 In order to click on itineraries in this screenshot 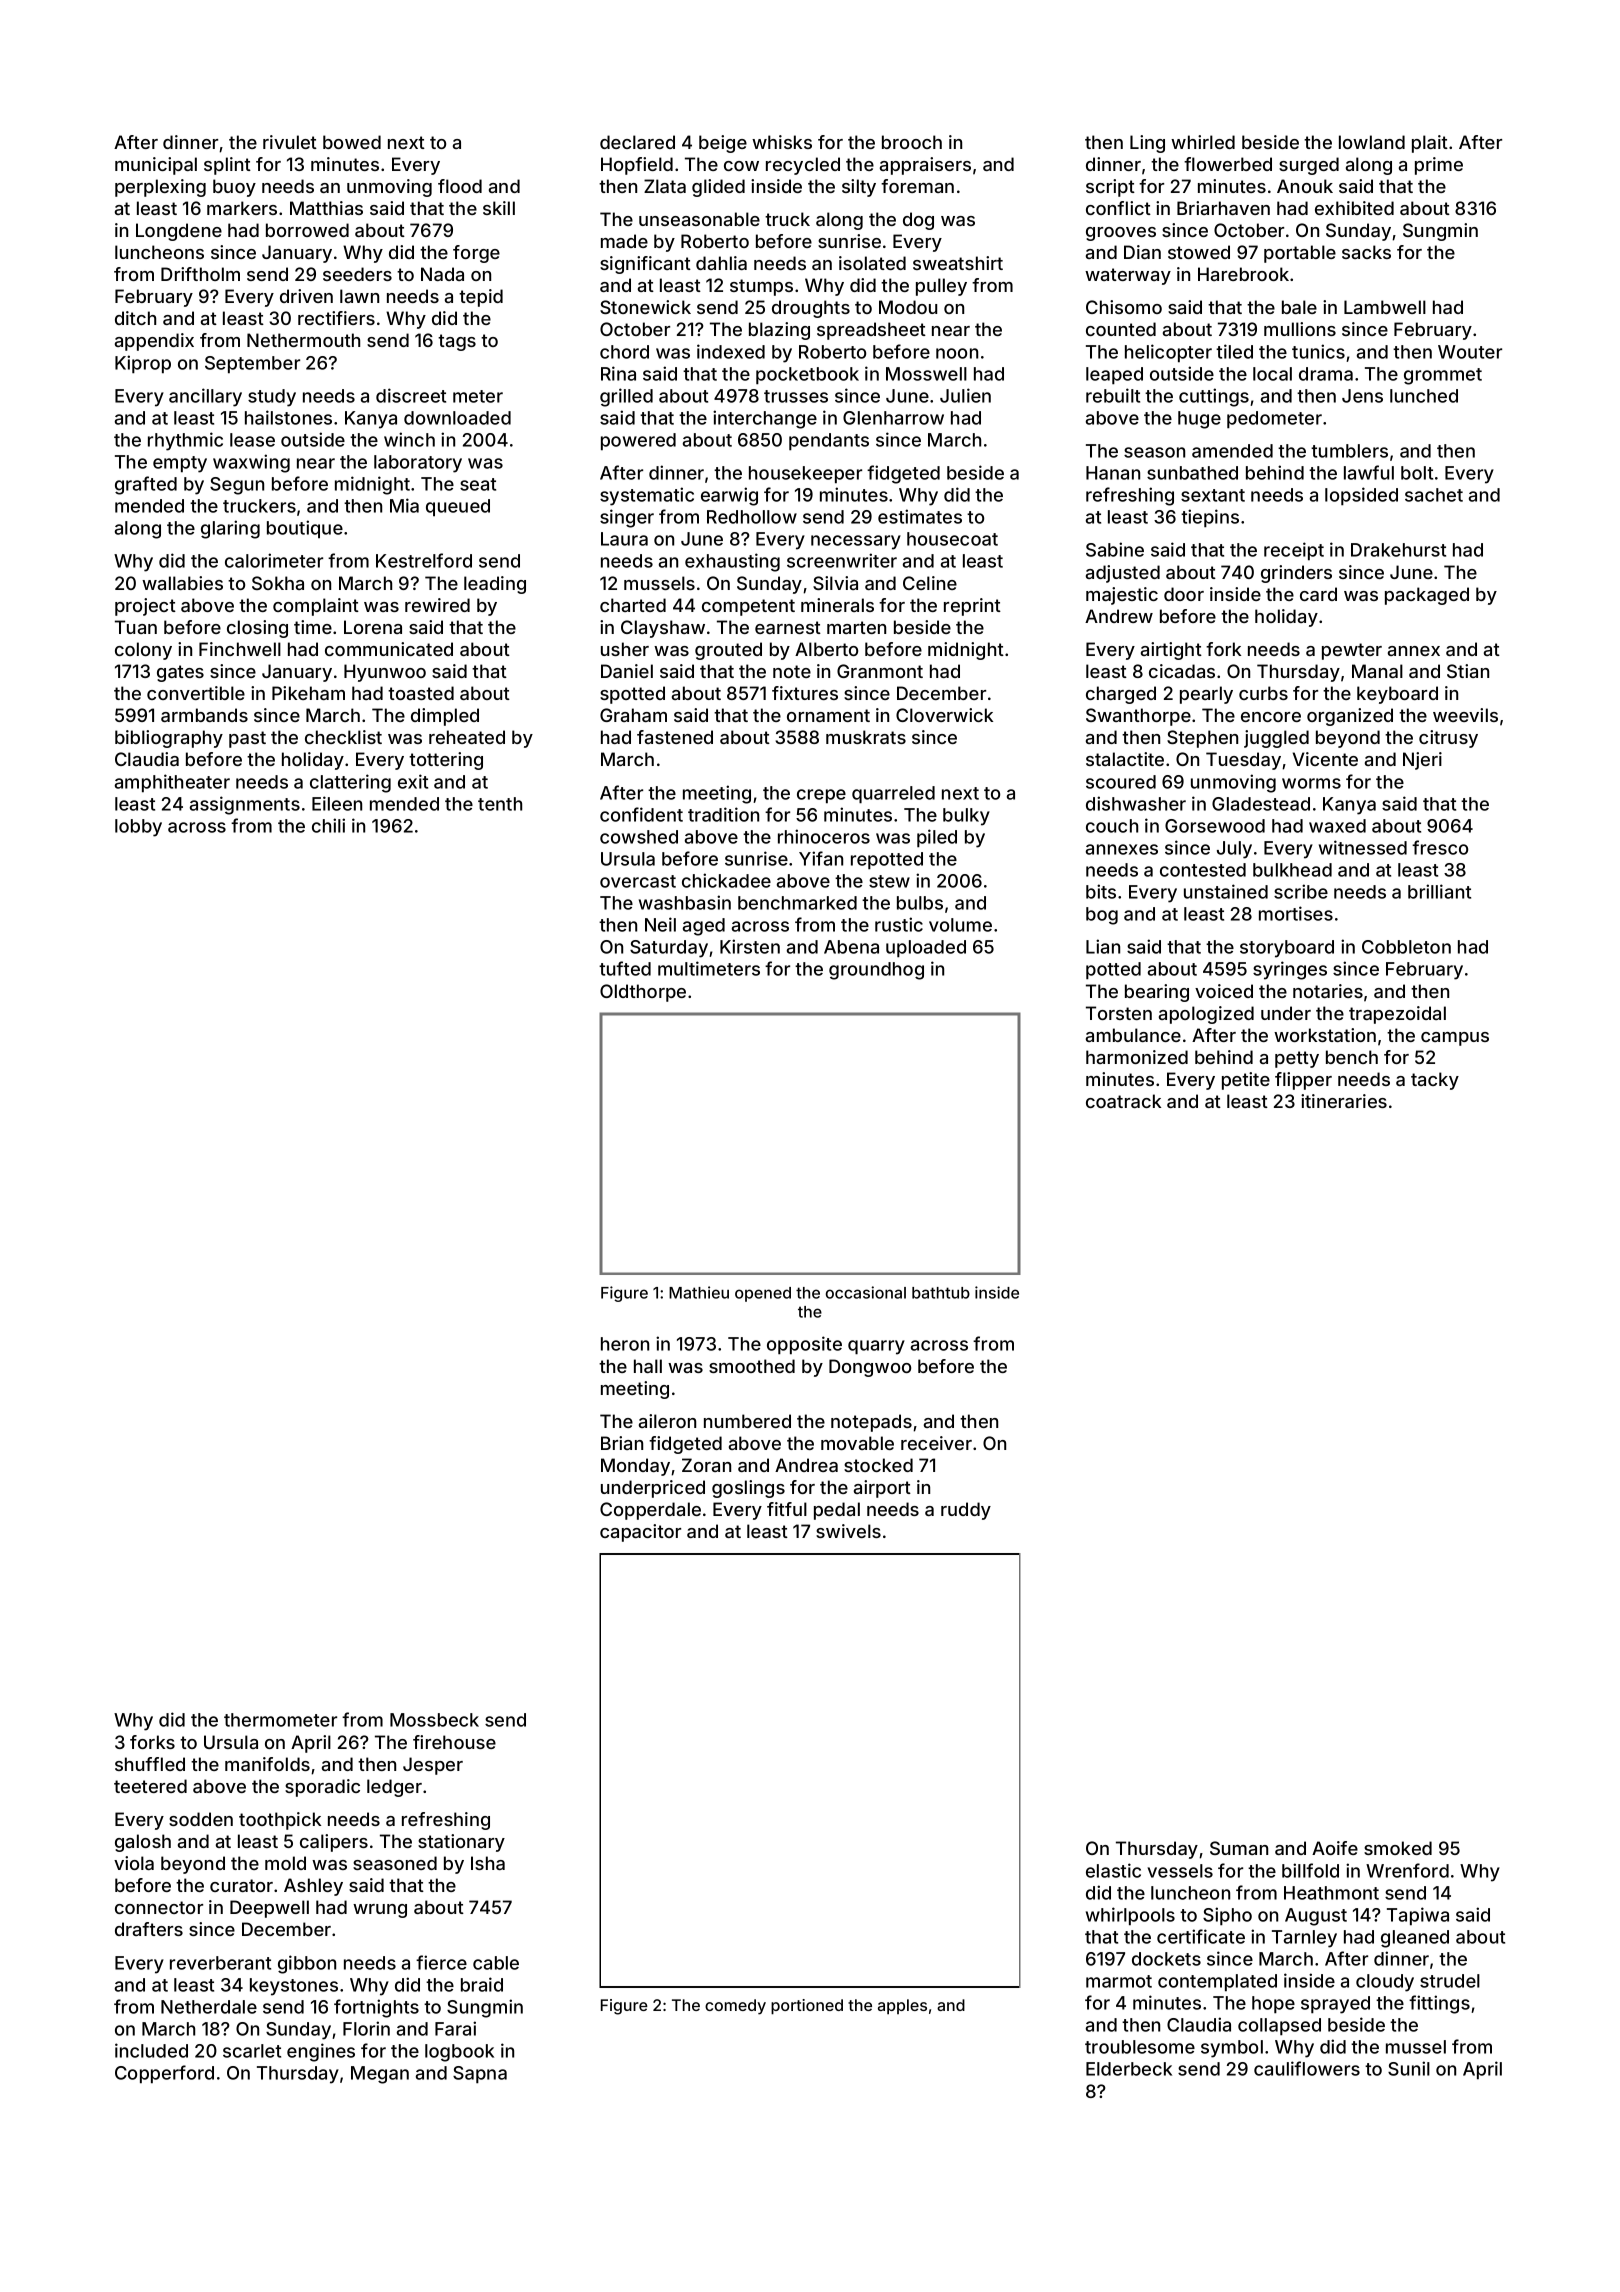, I will do `click(1344, 1101)`.
